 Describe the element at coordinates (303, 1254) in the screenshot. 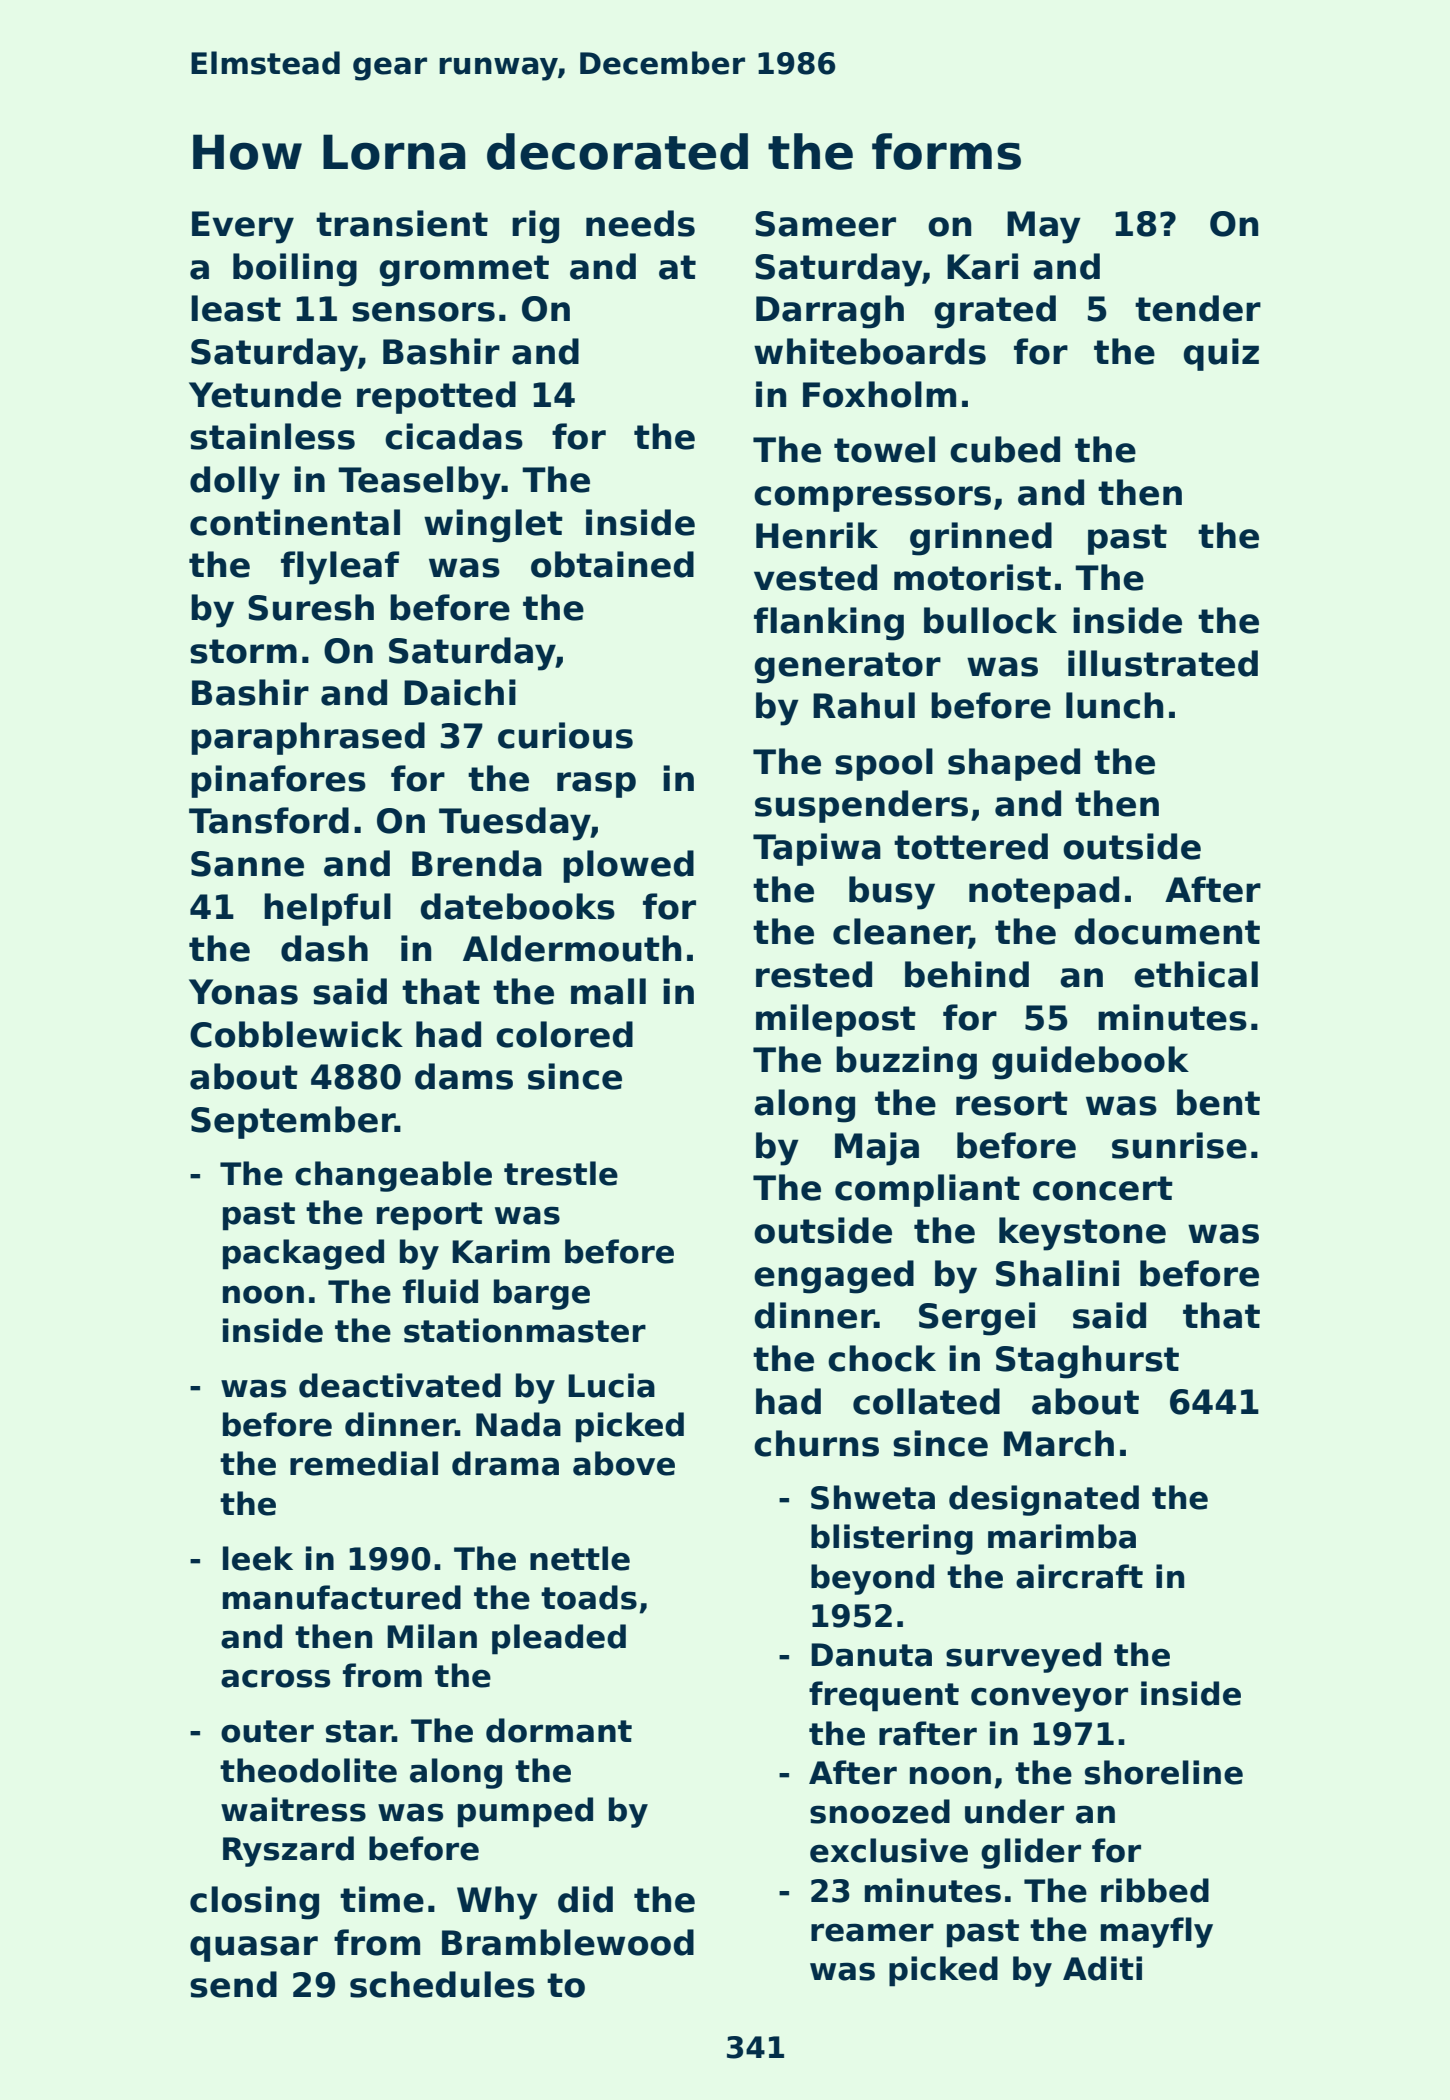

I see `packaged` at that location.
